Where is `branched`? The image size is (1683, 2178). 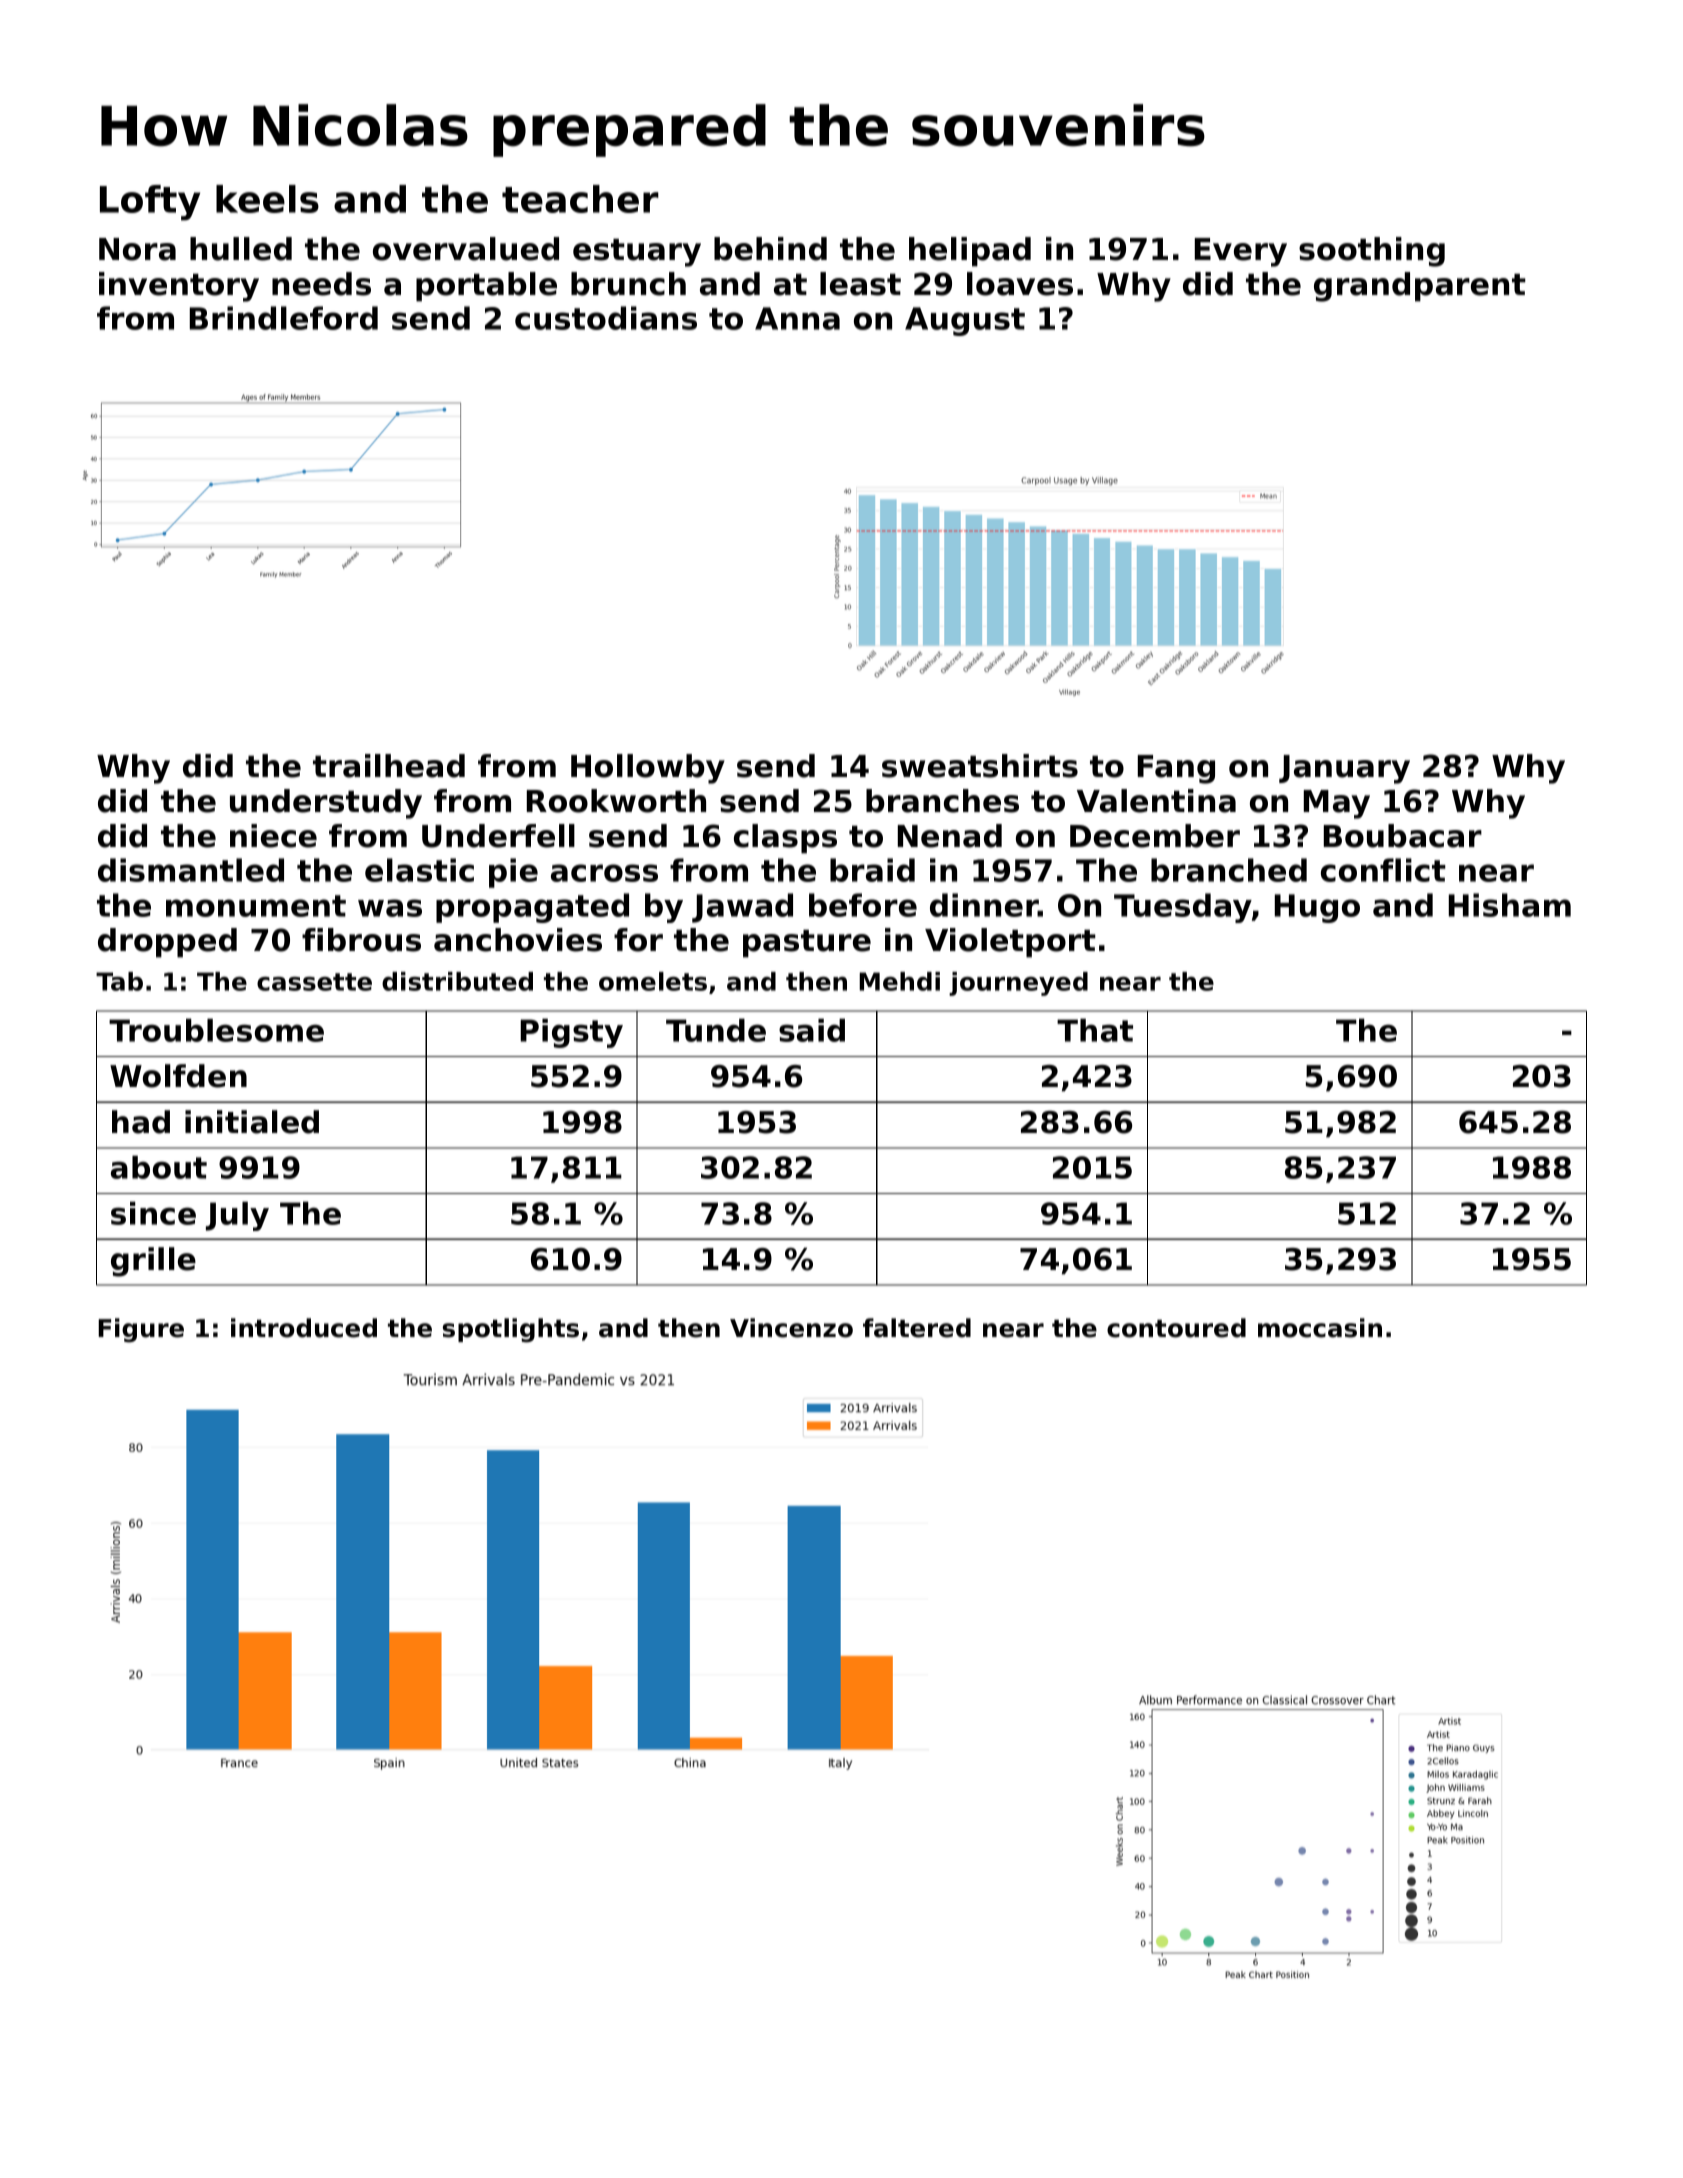 branched is located at coordinates (1229, 870).
